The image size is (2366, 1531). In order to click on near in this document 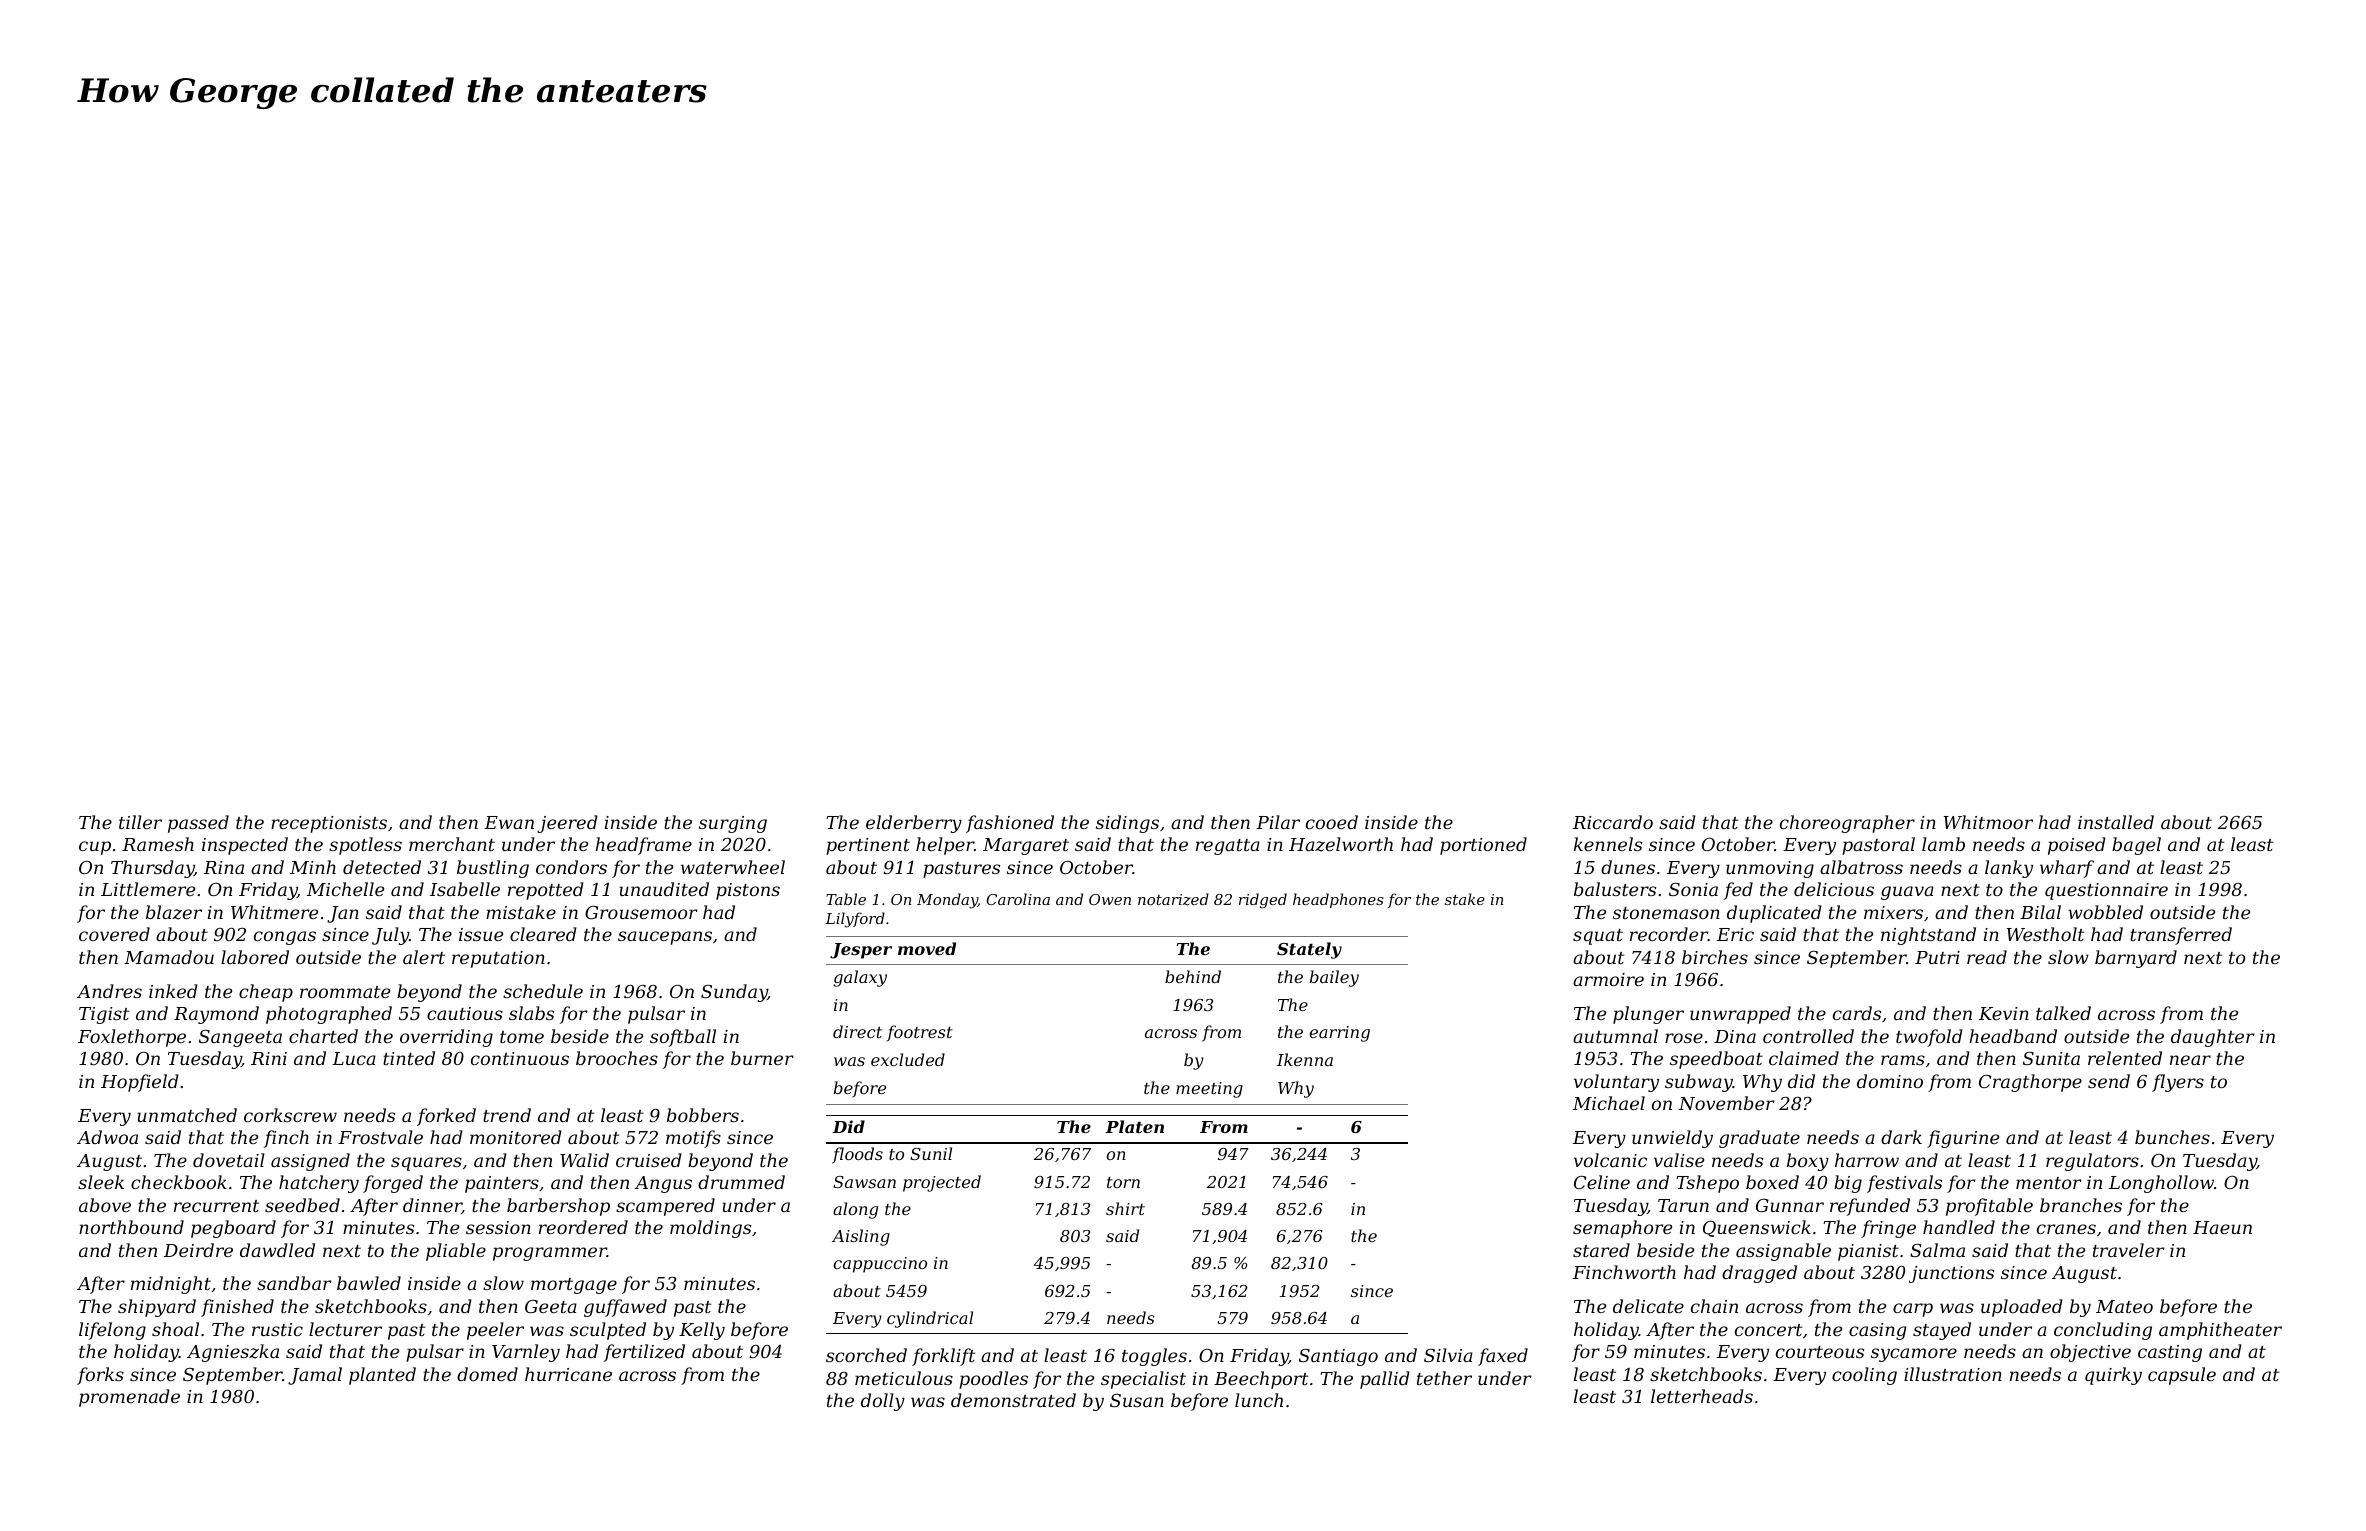, I will do `click(2190, 1060)`.
